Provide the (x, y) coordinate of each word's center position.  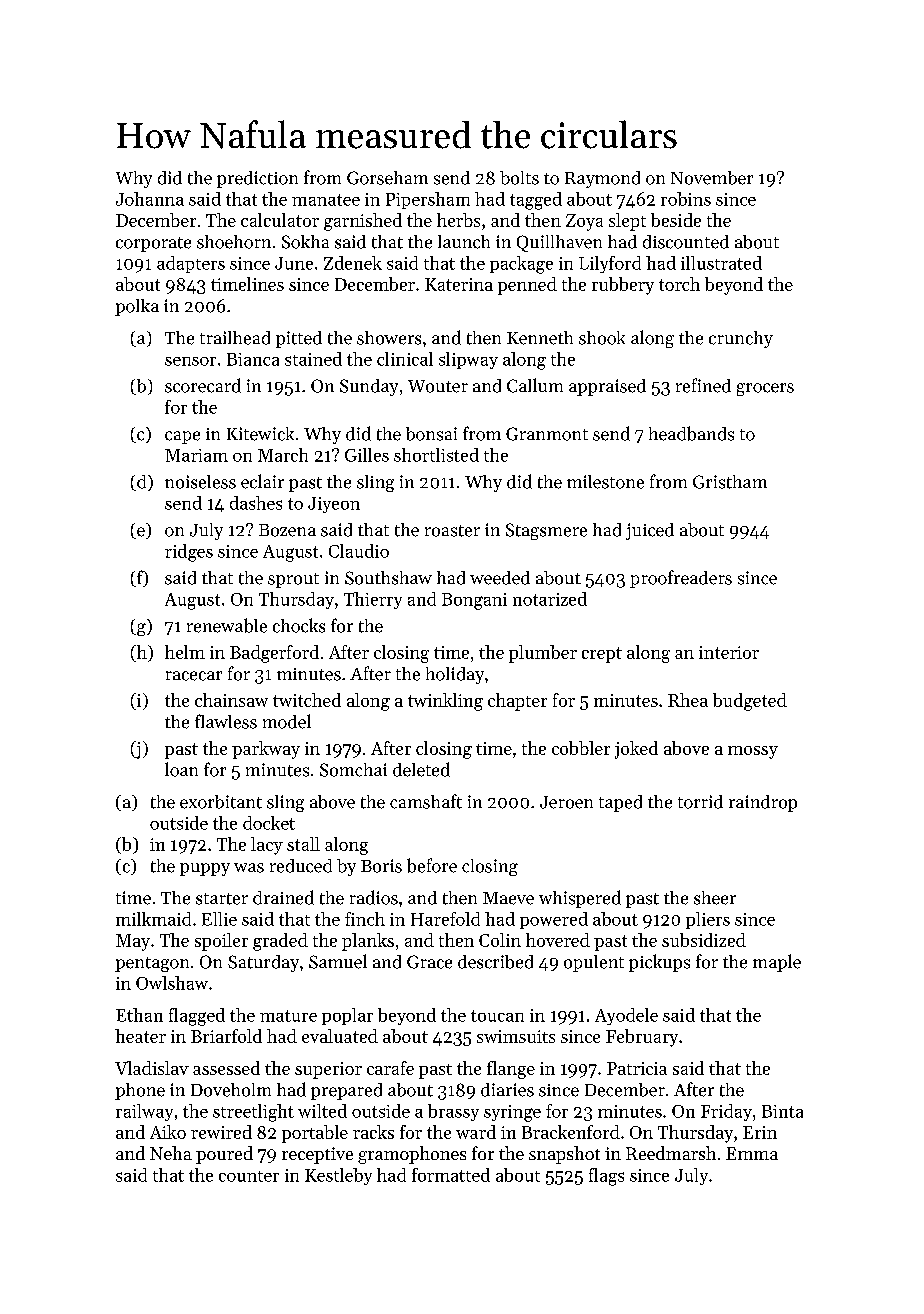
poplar (347, 1016)
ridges (189, 553)
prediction (257, 179)
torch (679, 284)
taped (620, 803)
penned (527, 286)
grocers (765, 389)
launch (464, 242)
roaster (452, 531)
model (287, 721)
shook (602, 338)
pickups (659, 963)
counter (249, 1176)
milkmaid (153, 919)
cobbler (581, 748)
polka (137, 307)
